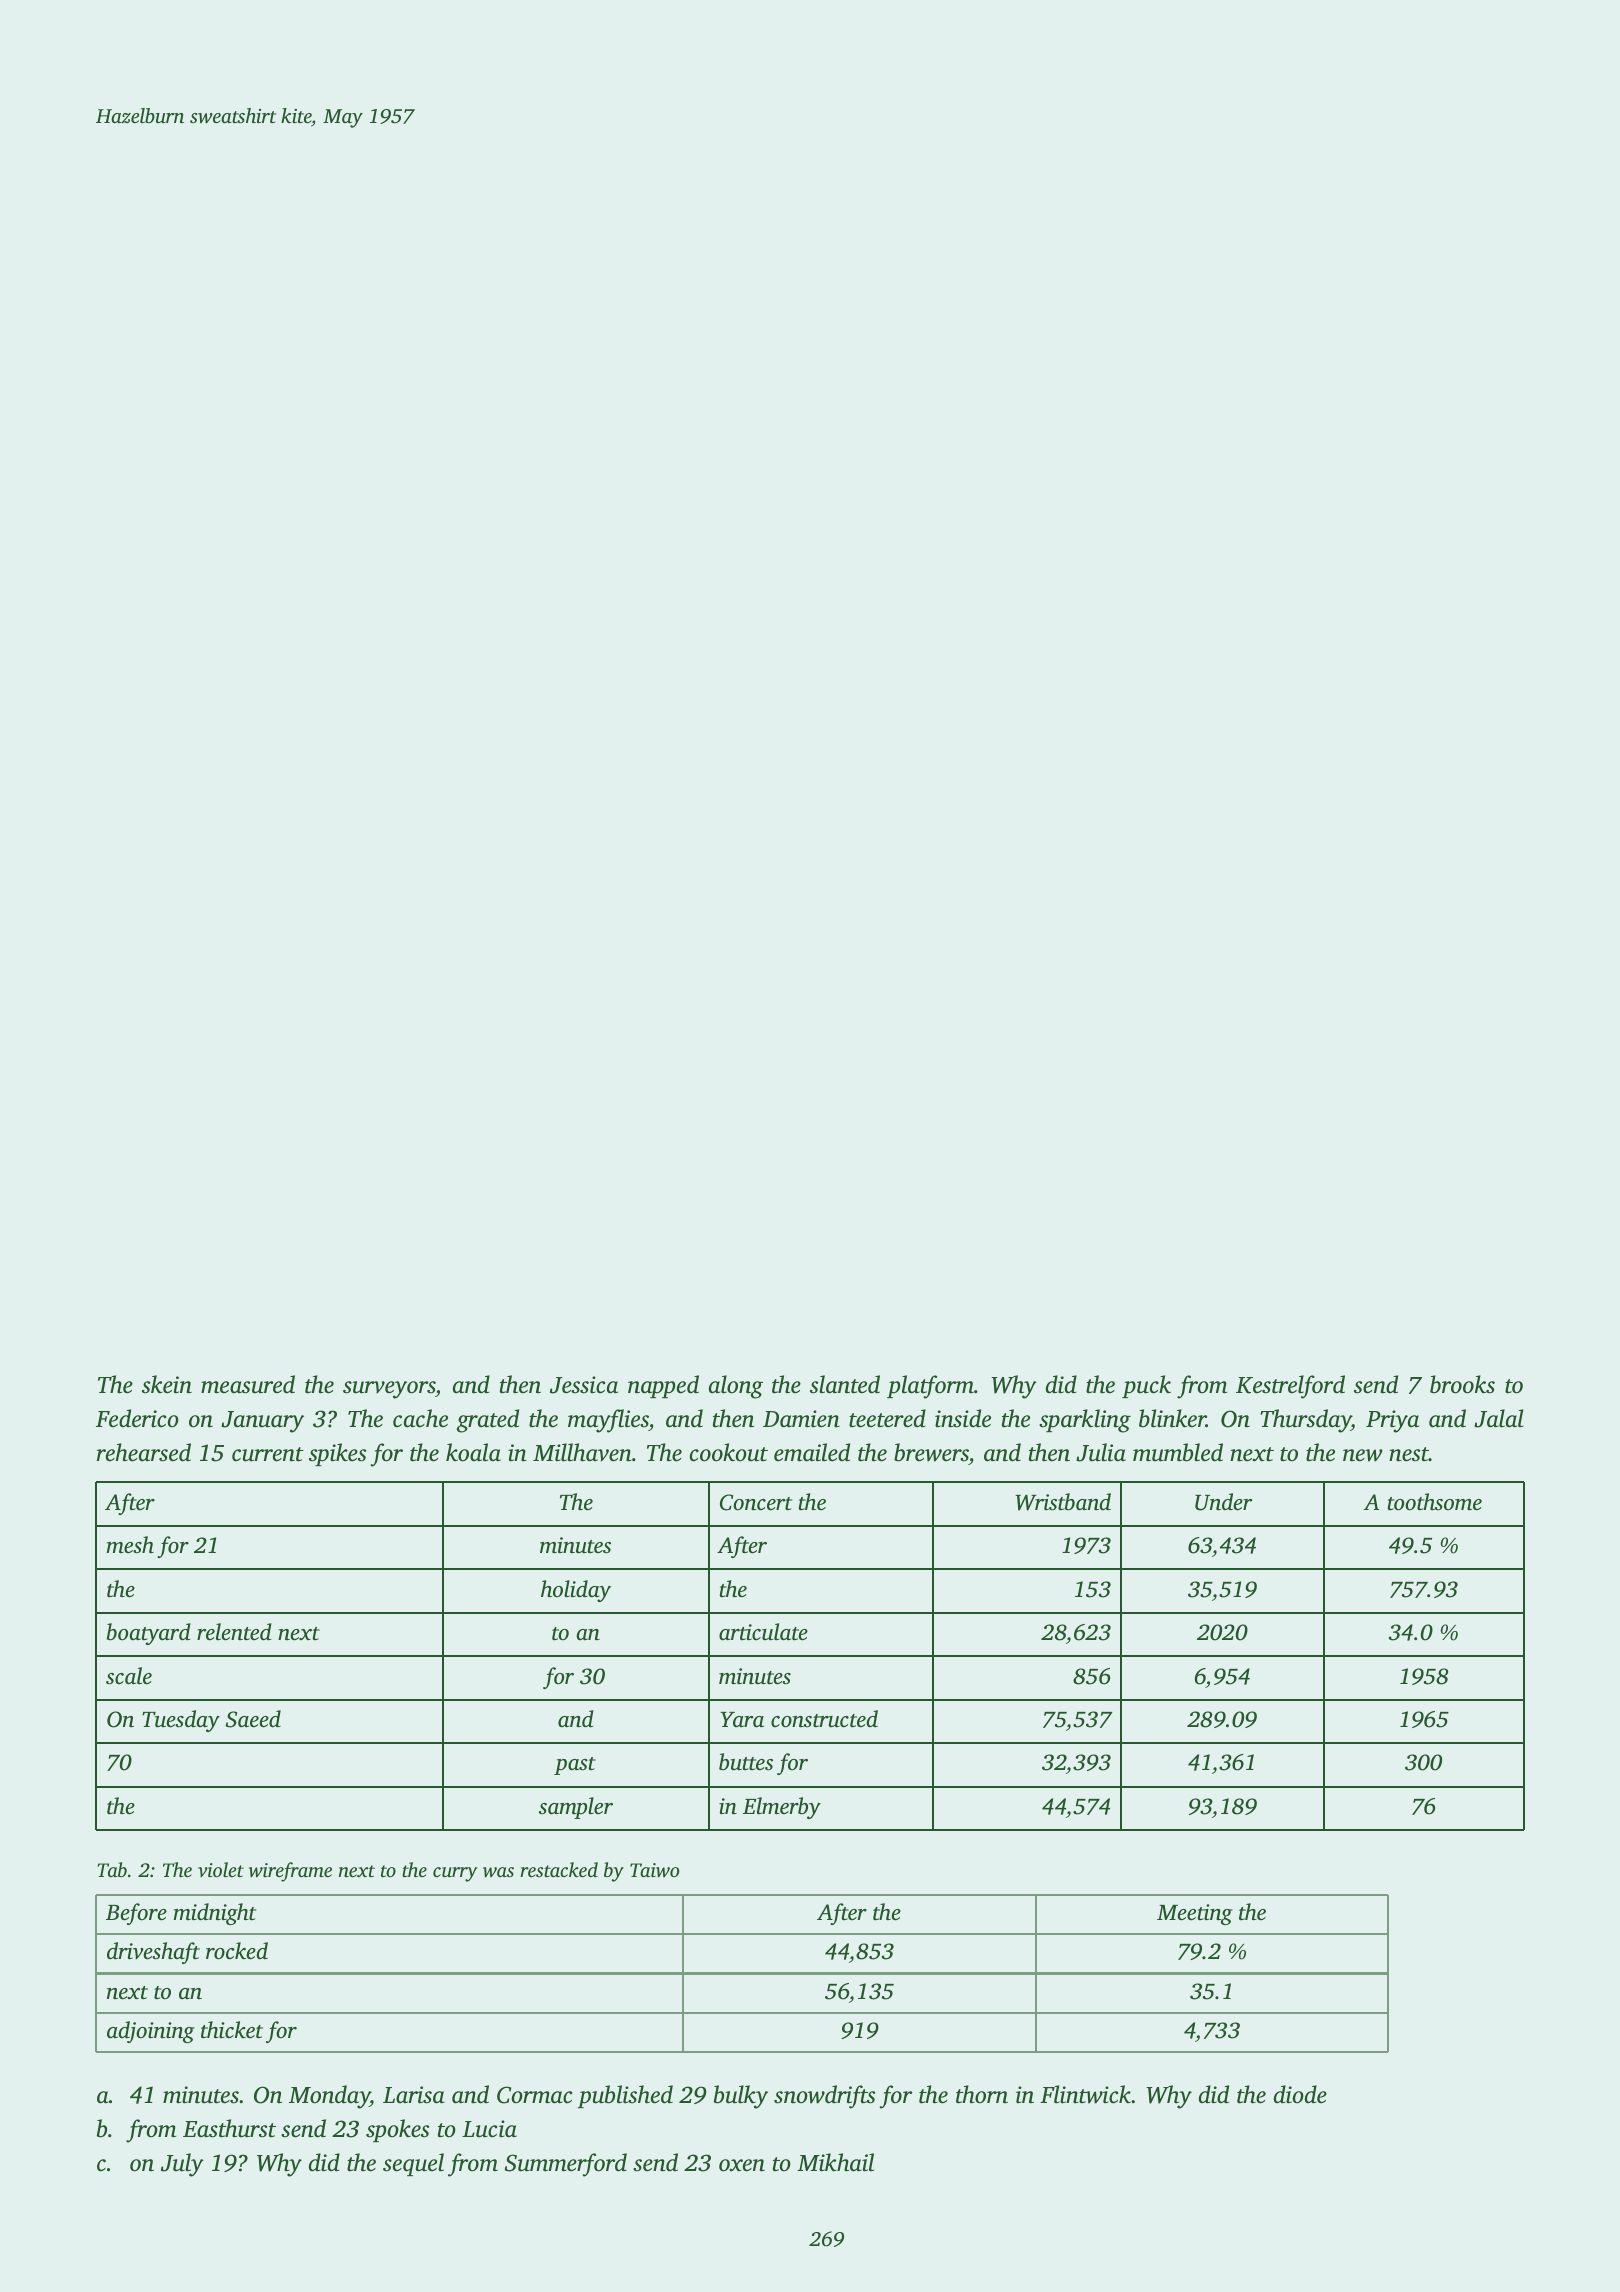  What do you see at coordinates (982, 2094) in the page?
I see `thorn` at bounding box center [982, 2094].
